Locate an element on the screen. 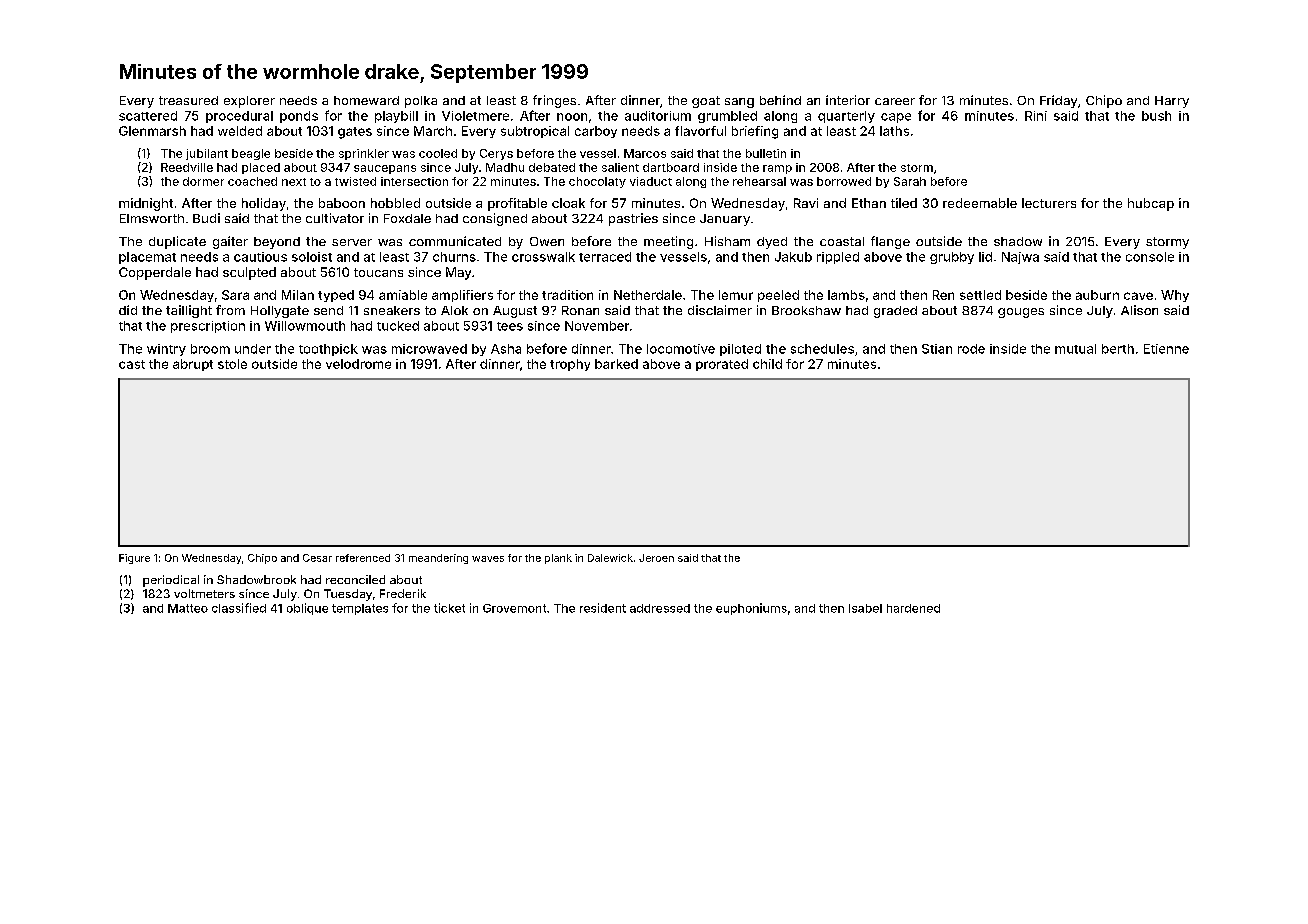 The width and height of the screenshot is (1308, 924). Etienne is located at coordinates (1166, 349).
